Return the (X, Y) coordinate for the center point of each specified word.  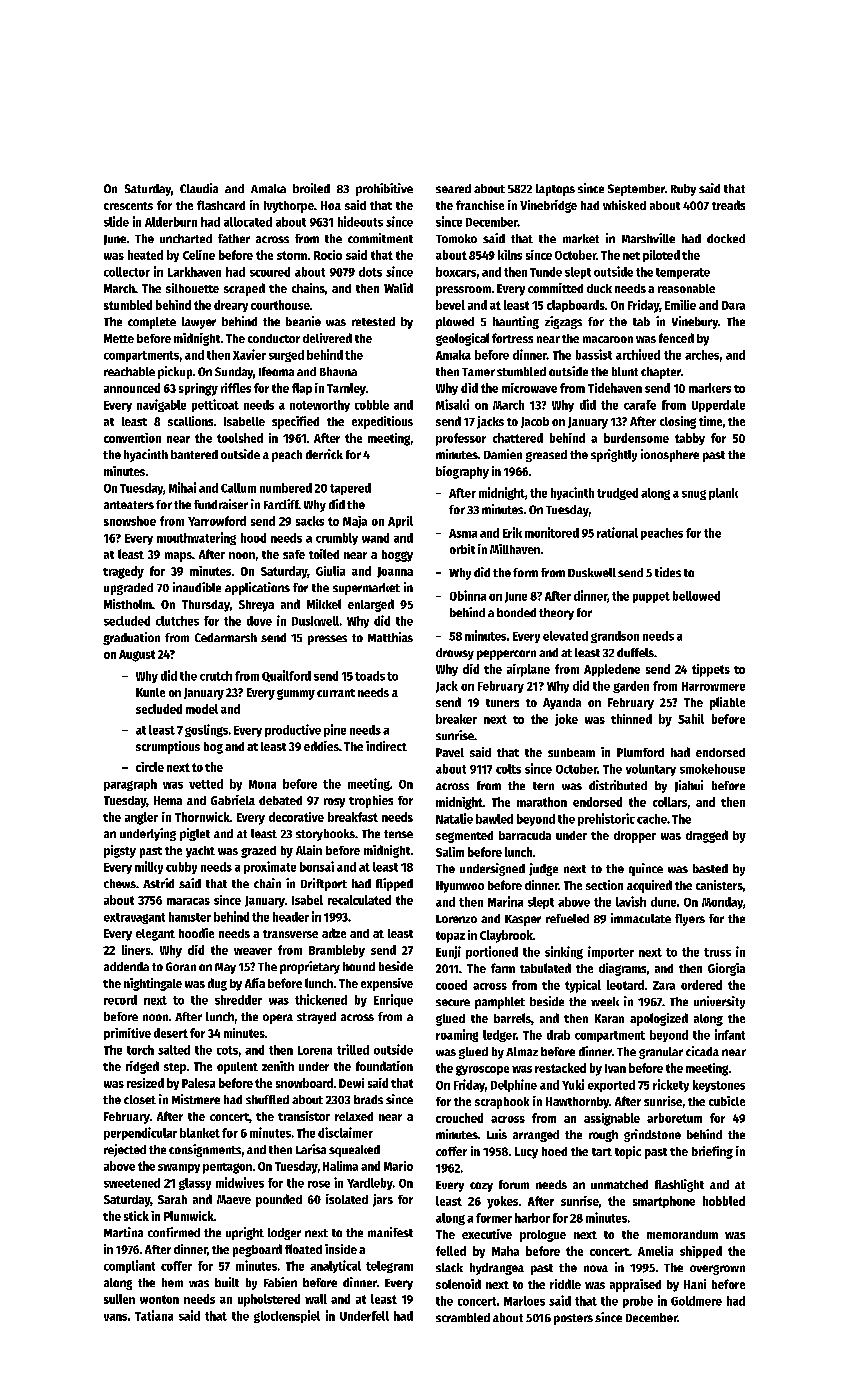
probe (638, 1302)
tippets (711, 670)
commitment (380, 238)
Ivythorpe (289, 207)
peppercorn (506, 655)
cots (227, 1050)
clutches (177, 621)
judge (543, 869)
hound (359, 966)
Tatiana (154, 1315)
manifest (390, 1232)
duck (599, 288)
